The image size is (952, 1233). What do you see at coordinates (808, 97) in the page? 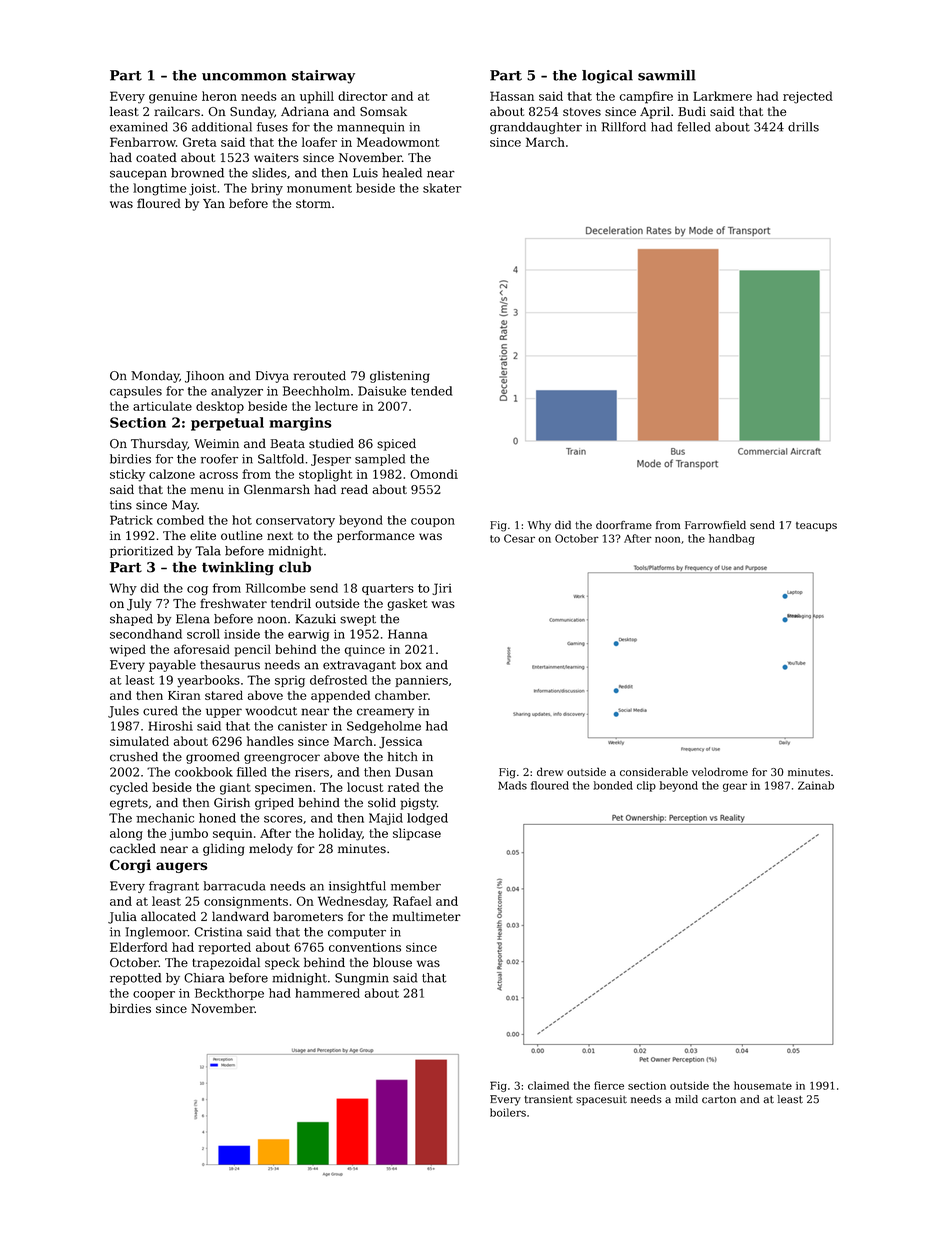
I see `rejected` at bounding box center [808, 97].
